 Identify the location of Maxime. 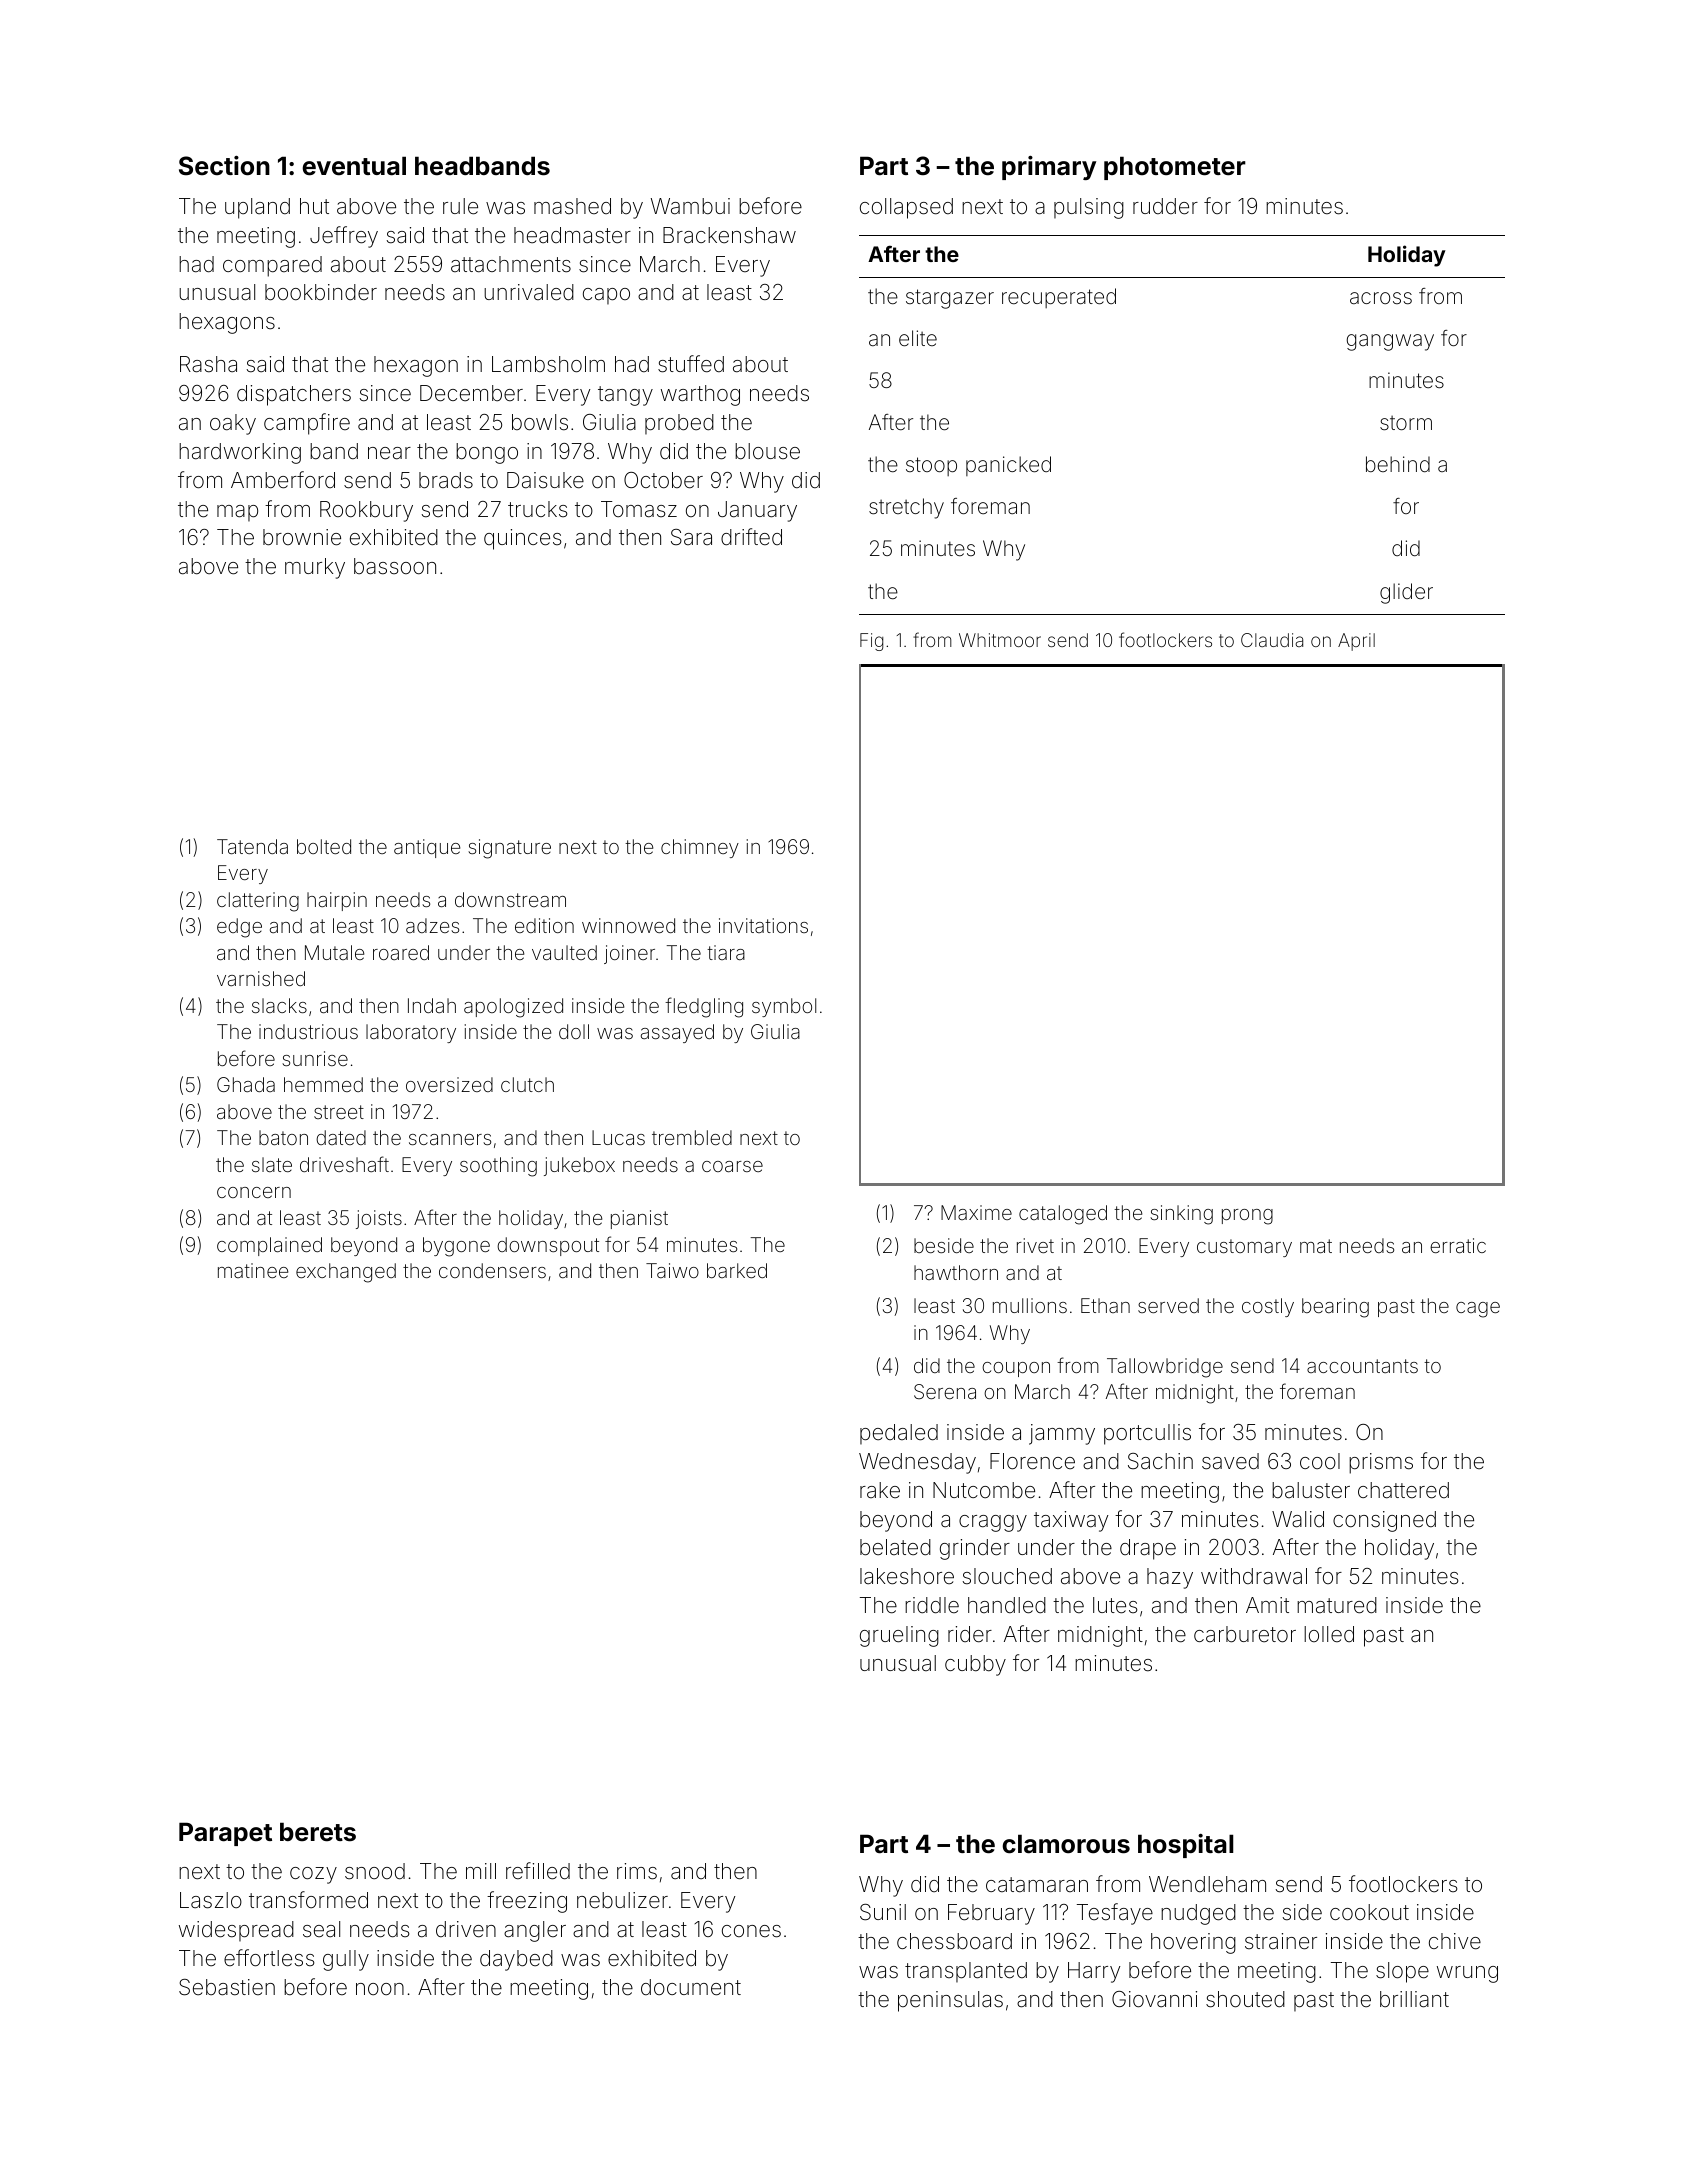
(976, 1212).
